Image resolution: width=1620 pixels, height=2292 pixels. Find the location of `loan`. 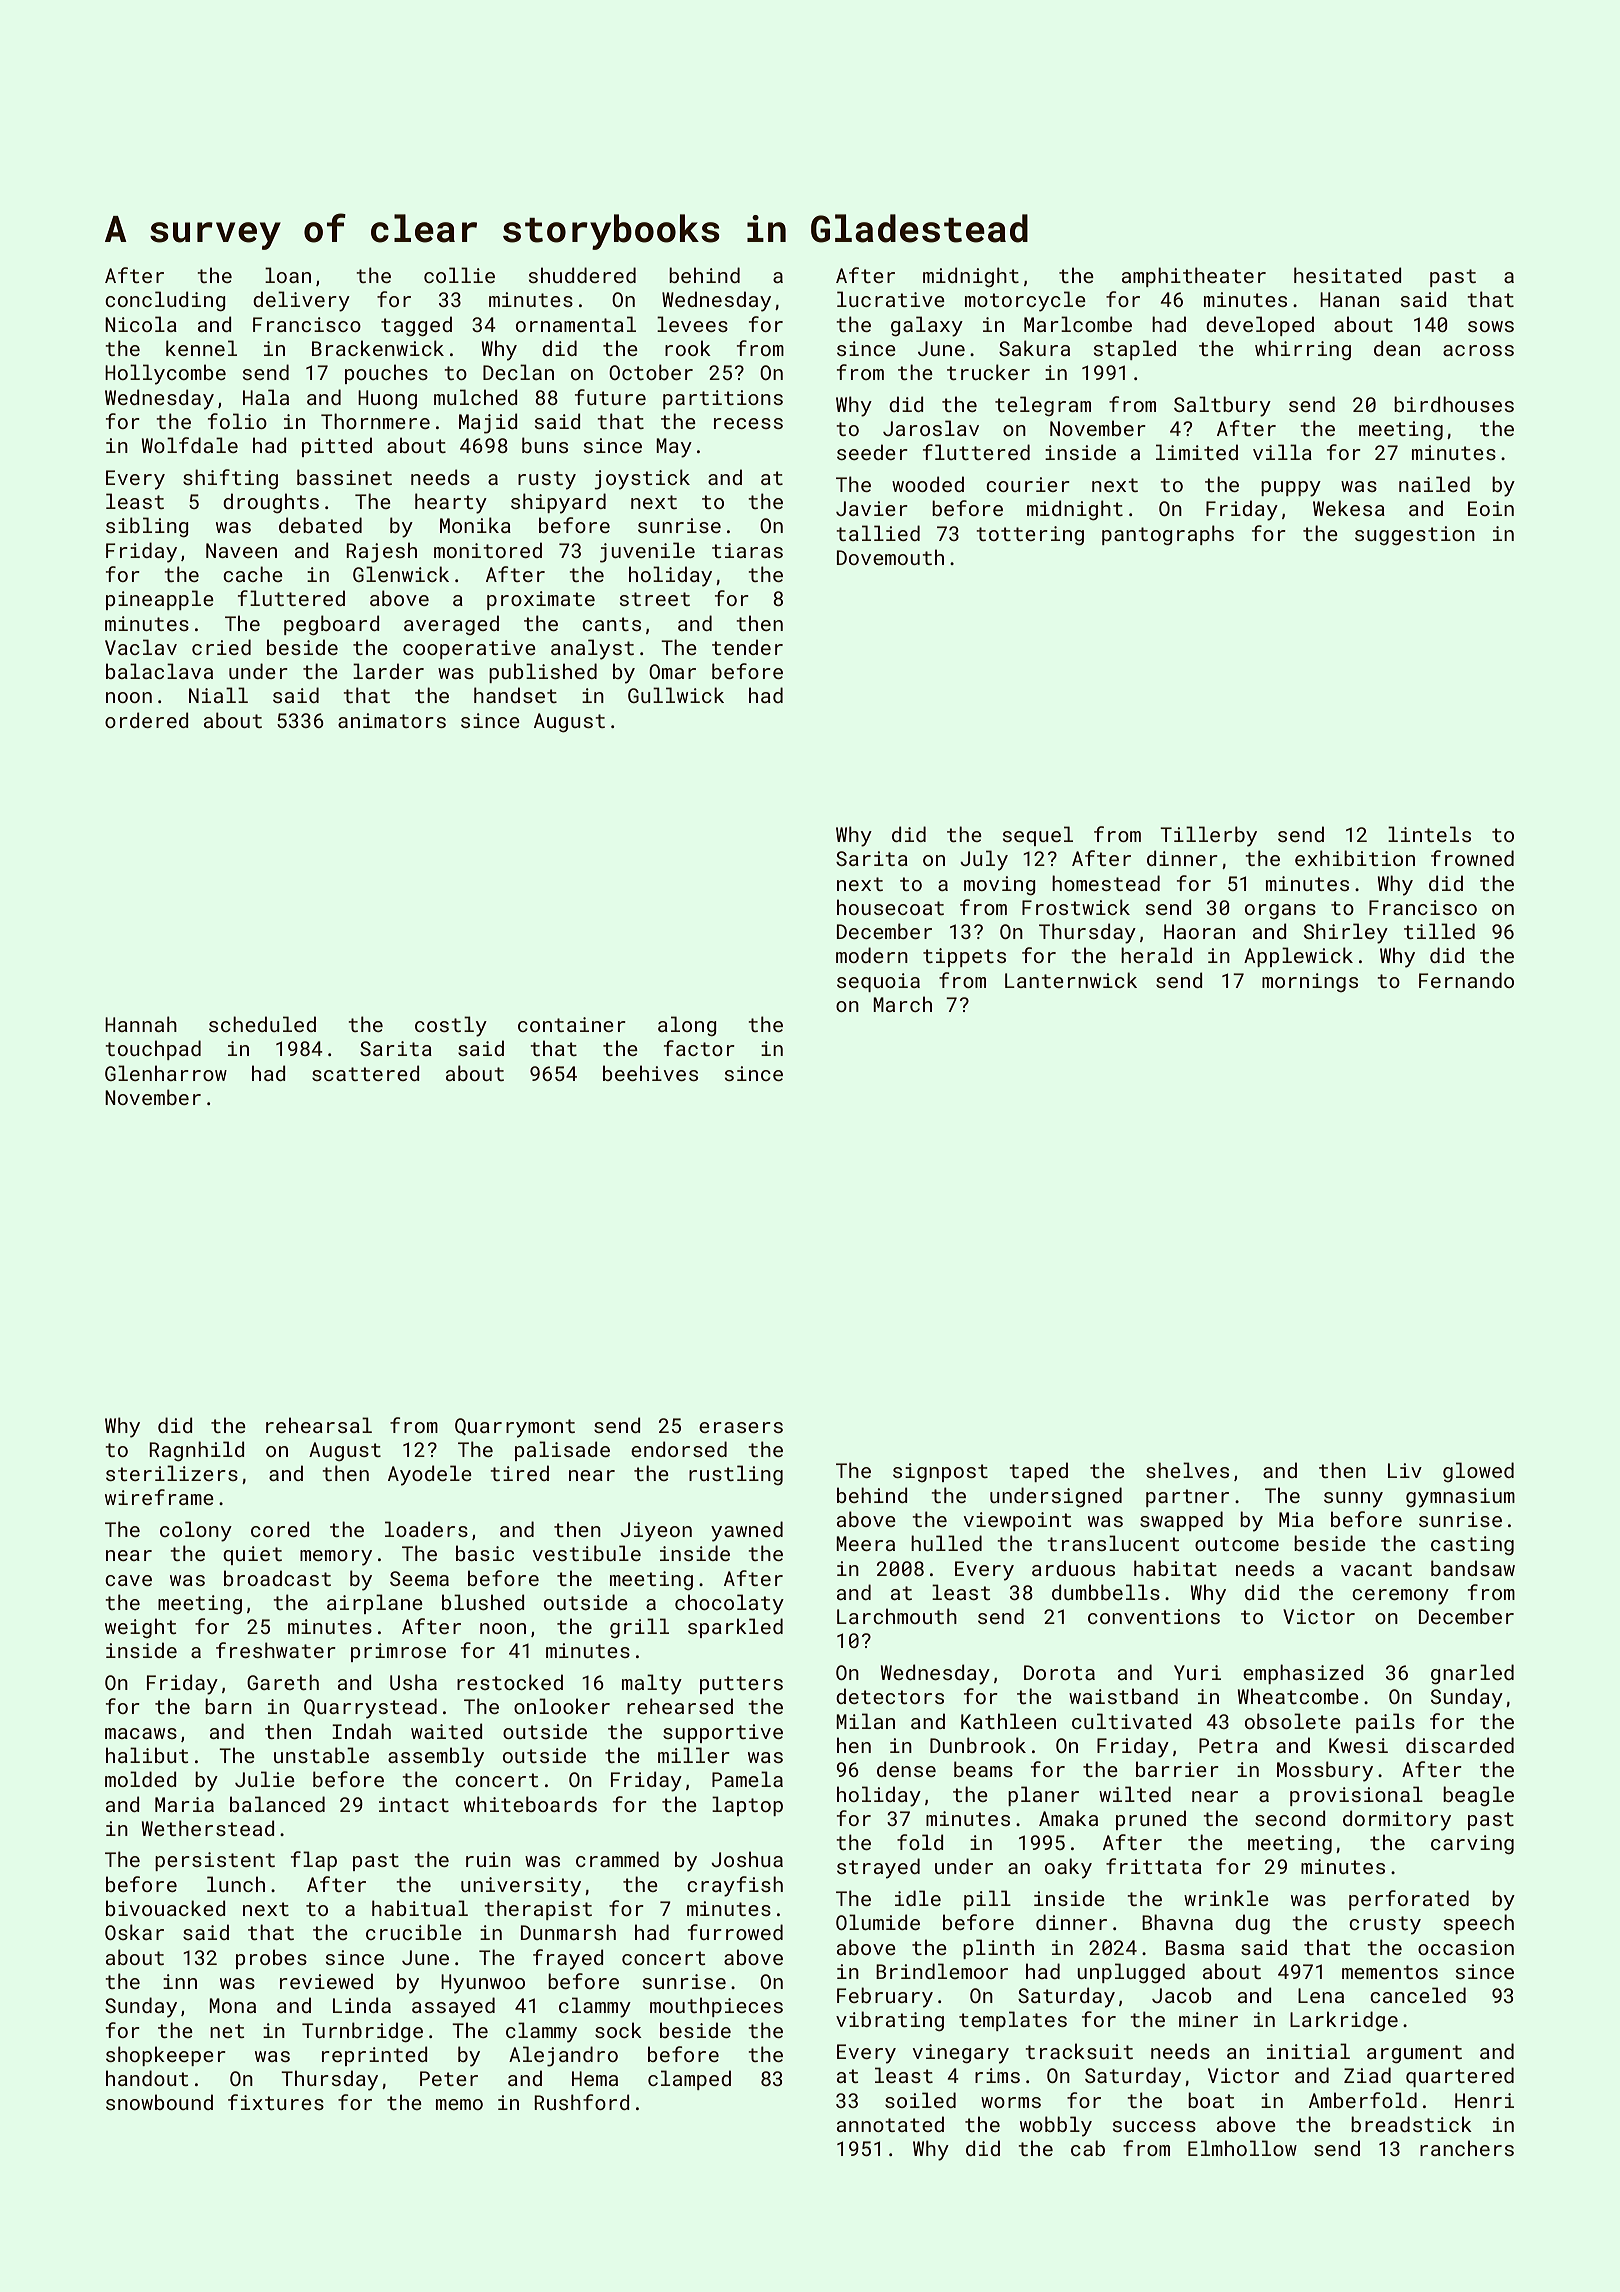

loan is located at coordinates (288, 275).
